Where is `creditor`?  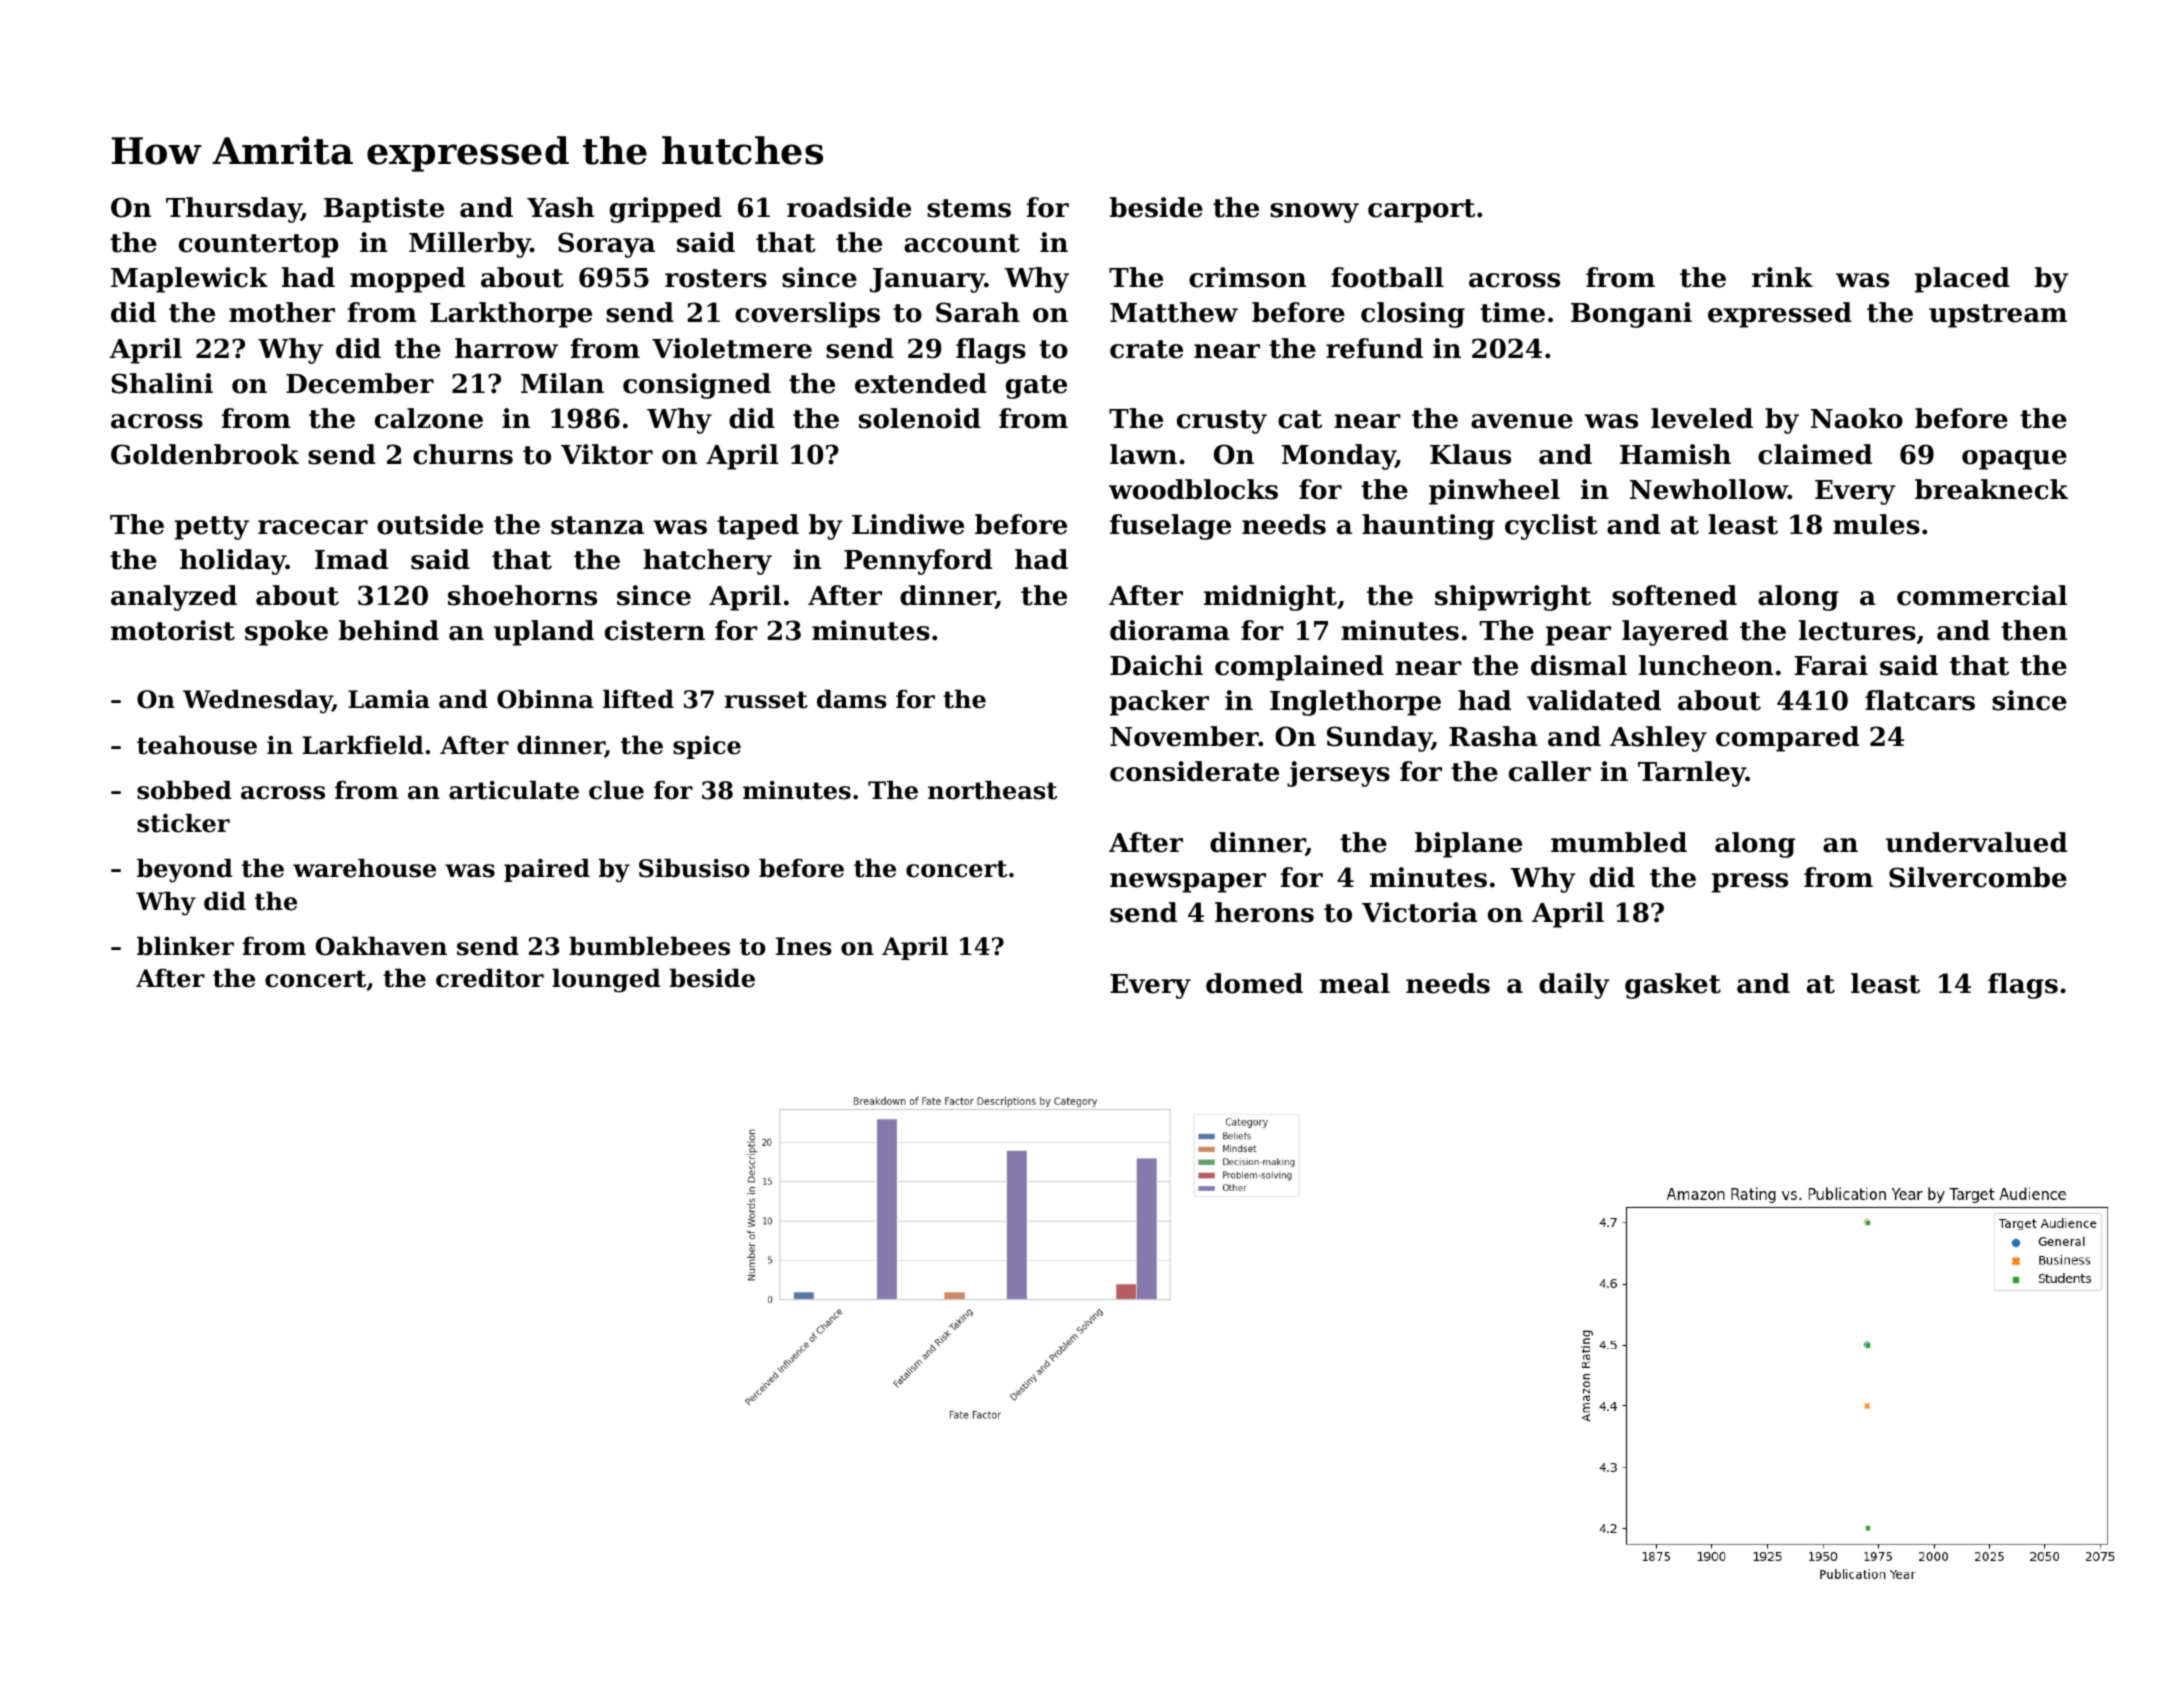 creditor is located at coordinates (490, 978).
